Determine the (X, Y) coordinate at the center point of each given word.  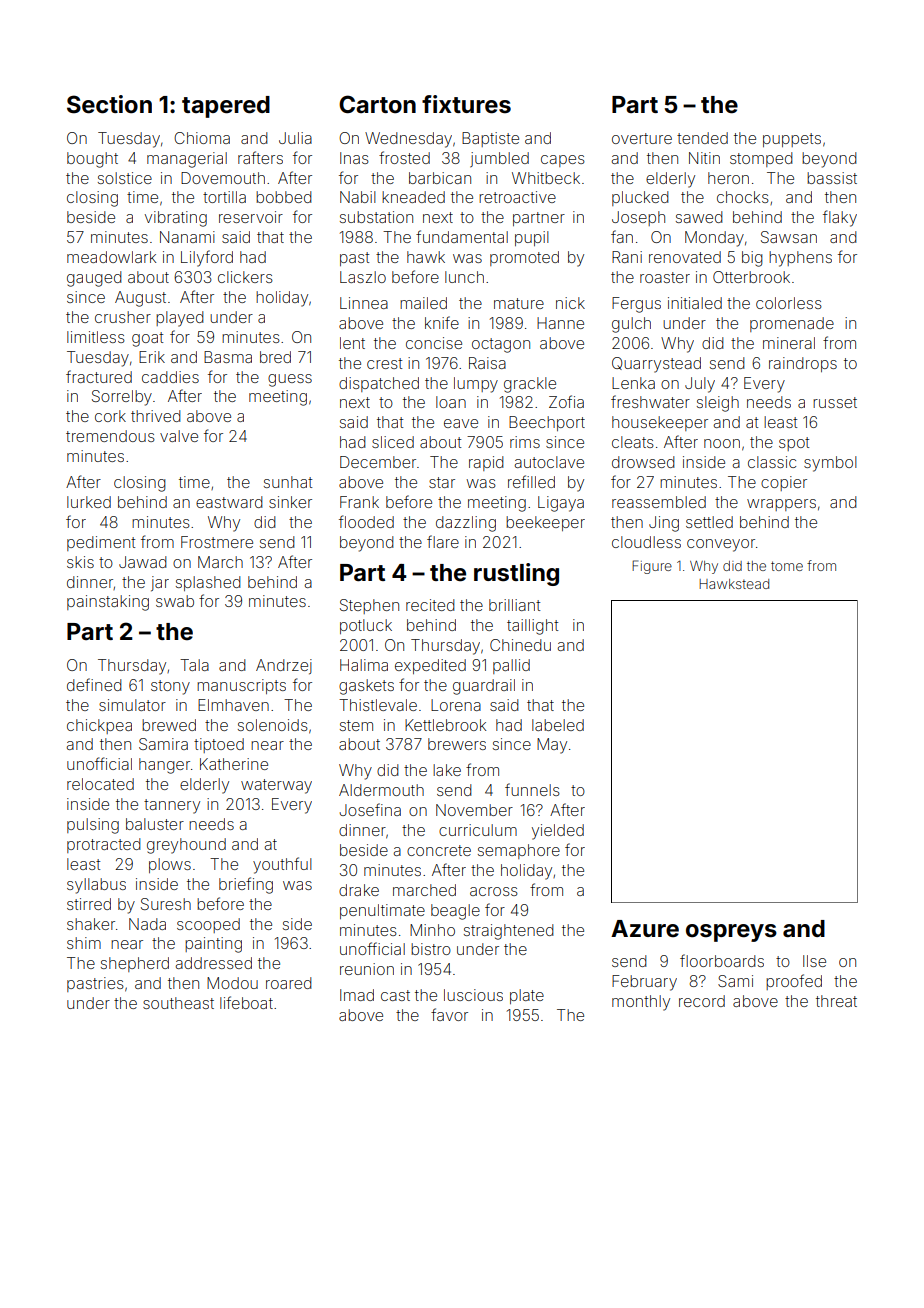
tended (702, 138)
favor (449, 1014)
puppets (792, 140)
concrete (439, 850)
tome (787, 566)
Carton (377, 104)
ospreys (731, 933)
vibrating (176, 219)
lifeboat (246, 1002)
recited (430, 605)
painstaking (108, 603)
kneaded (413, 197)
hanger (164, 766)
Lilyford (207, 258)
